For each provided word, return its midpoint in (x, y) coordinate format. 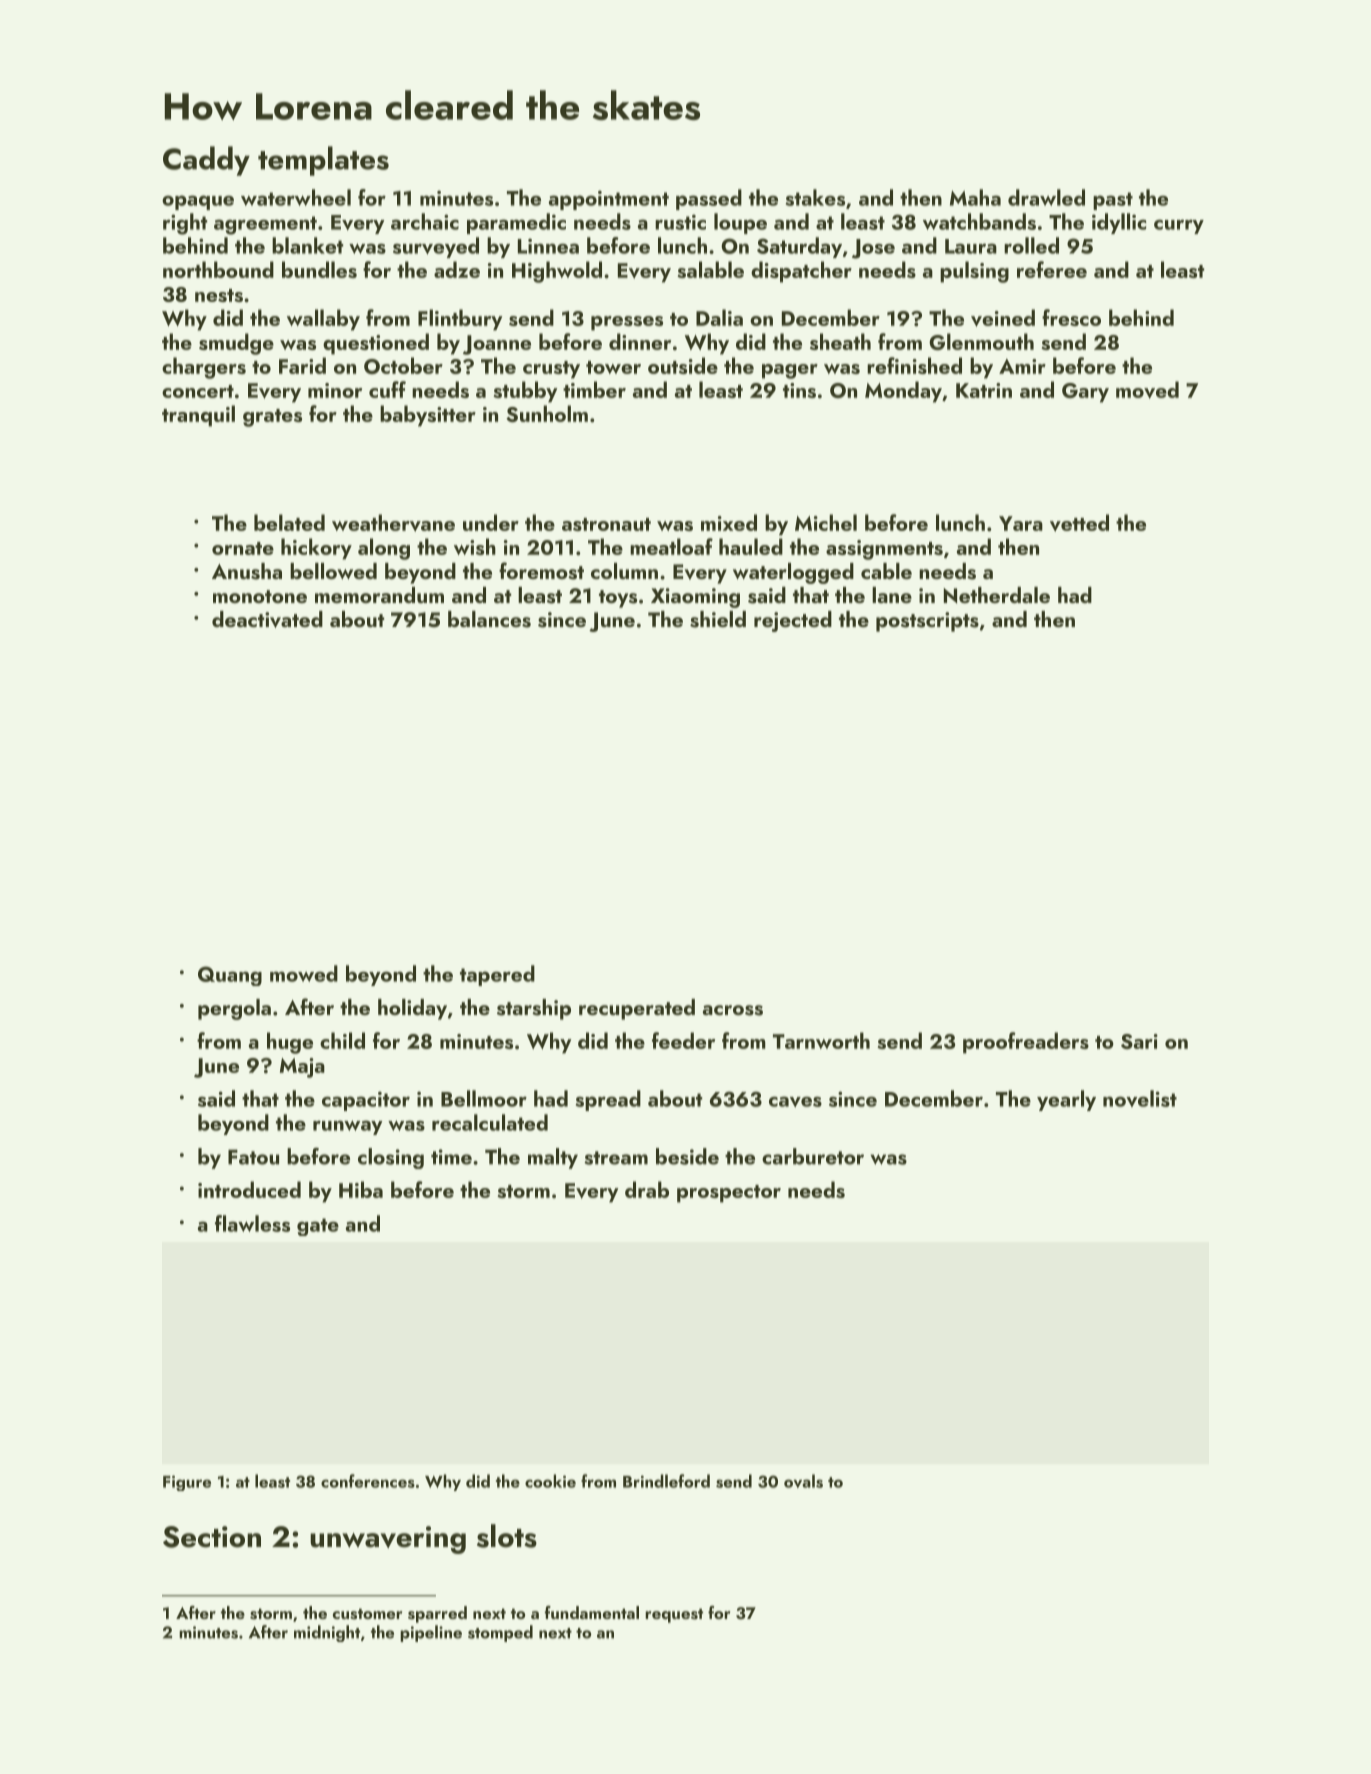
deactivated (267, 619)
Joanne (497, 345)
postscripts (927, 622)
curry (1179, 227)
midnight (327, 1633)
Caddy (206, 161)
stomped (500, 1633)
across (733, 1010)
